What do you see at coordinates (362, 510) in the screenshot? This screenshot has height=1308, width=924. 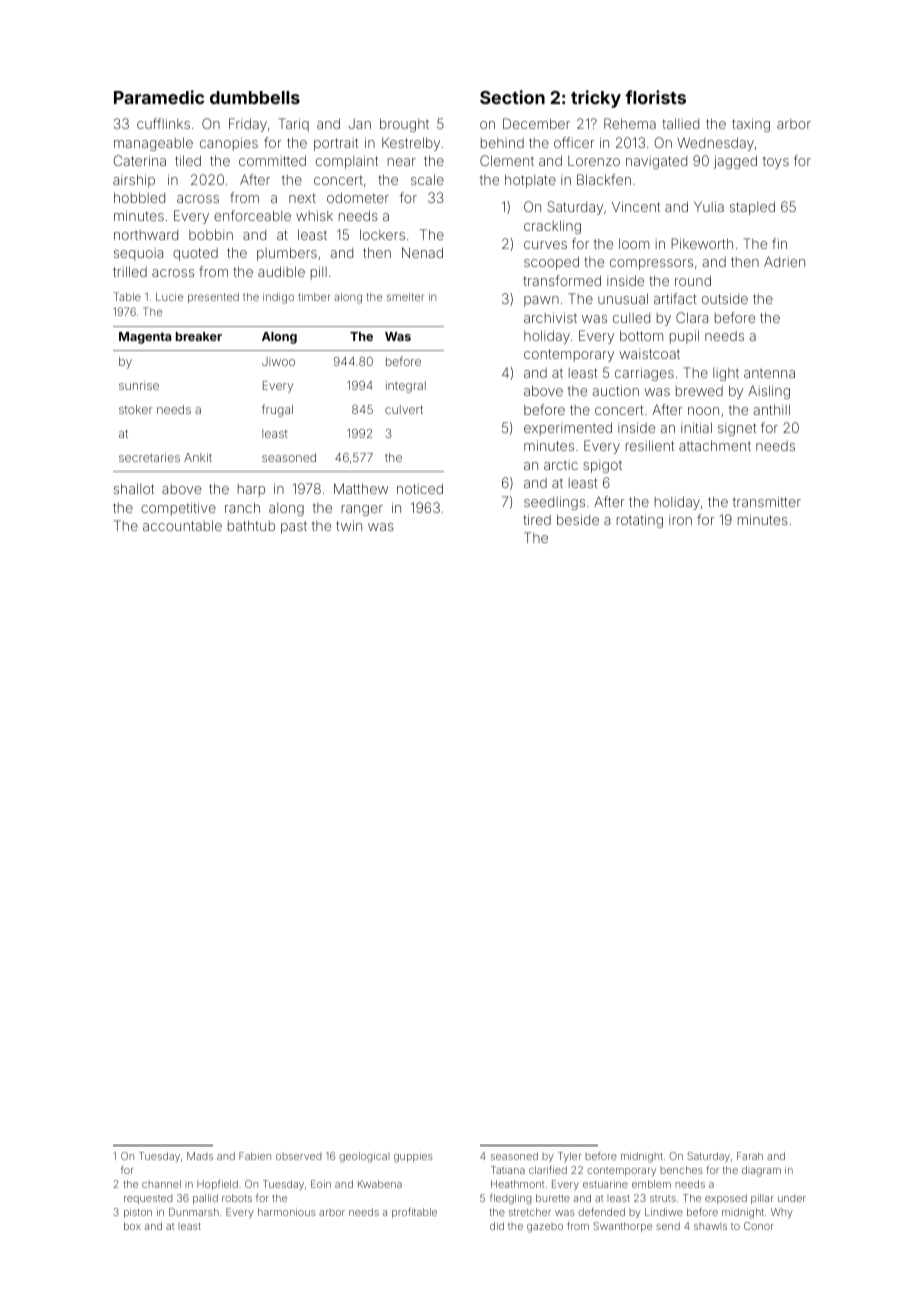 I see `ranger` at bounding box center [362, 510].
